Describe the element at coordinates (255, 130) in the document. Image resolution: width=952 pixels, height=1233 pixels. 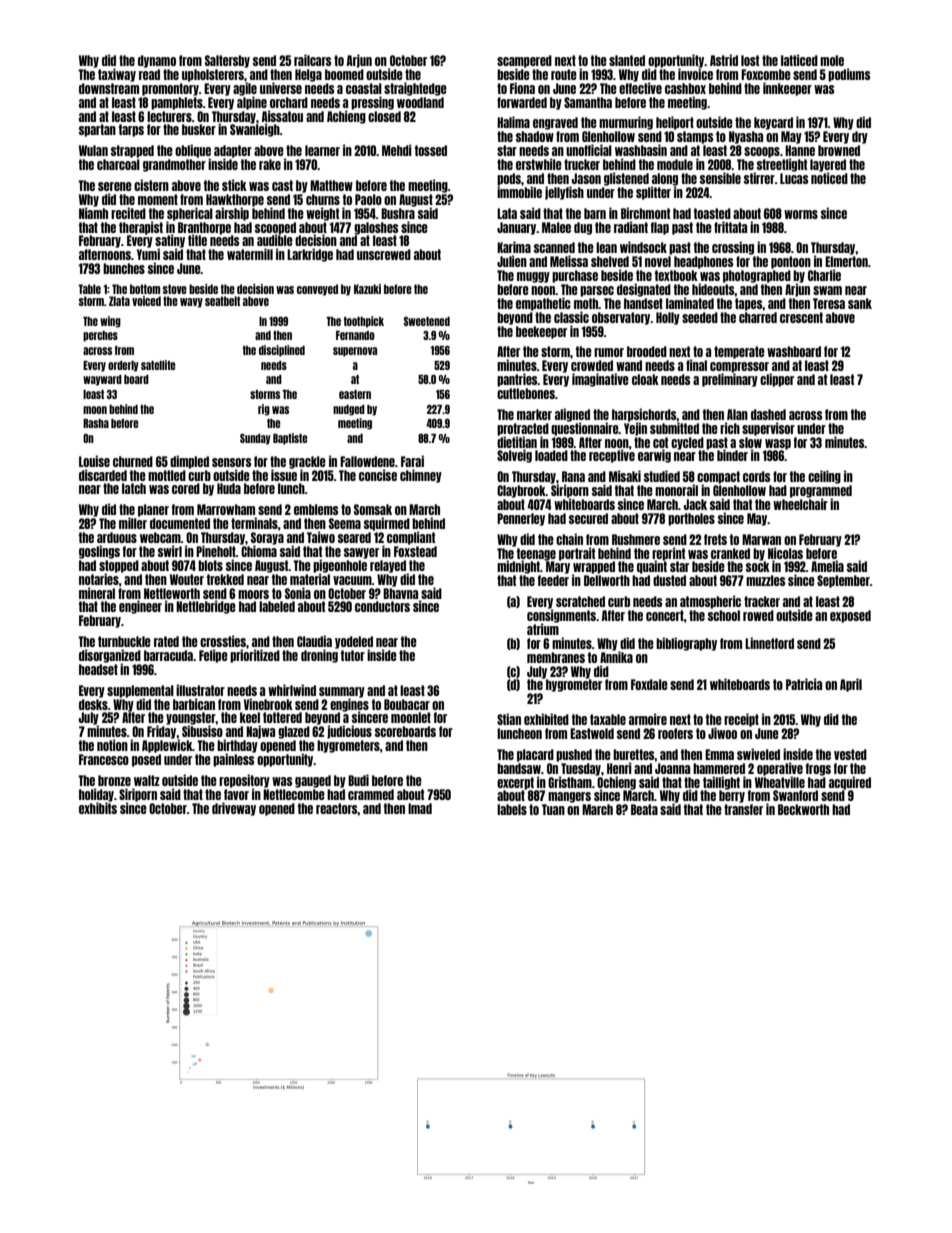
I see `Swanleigh` at that location.
